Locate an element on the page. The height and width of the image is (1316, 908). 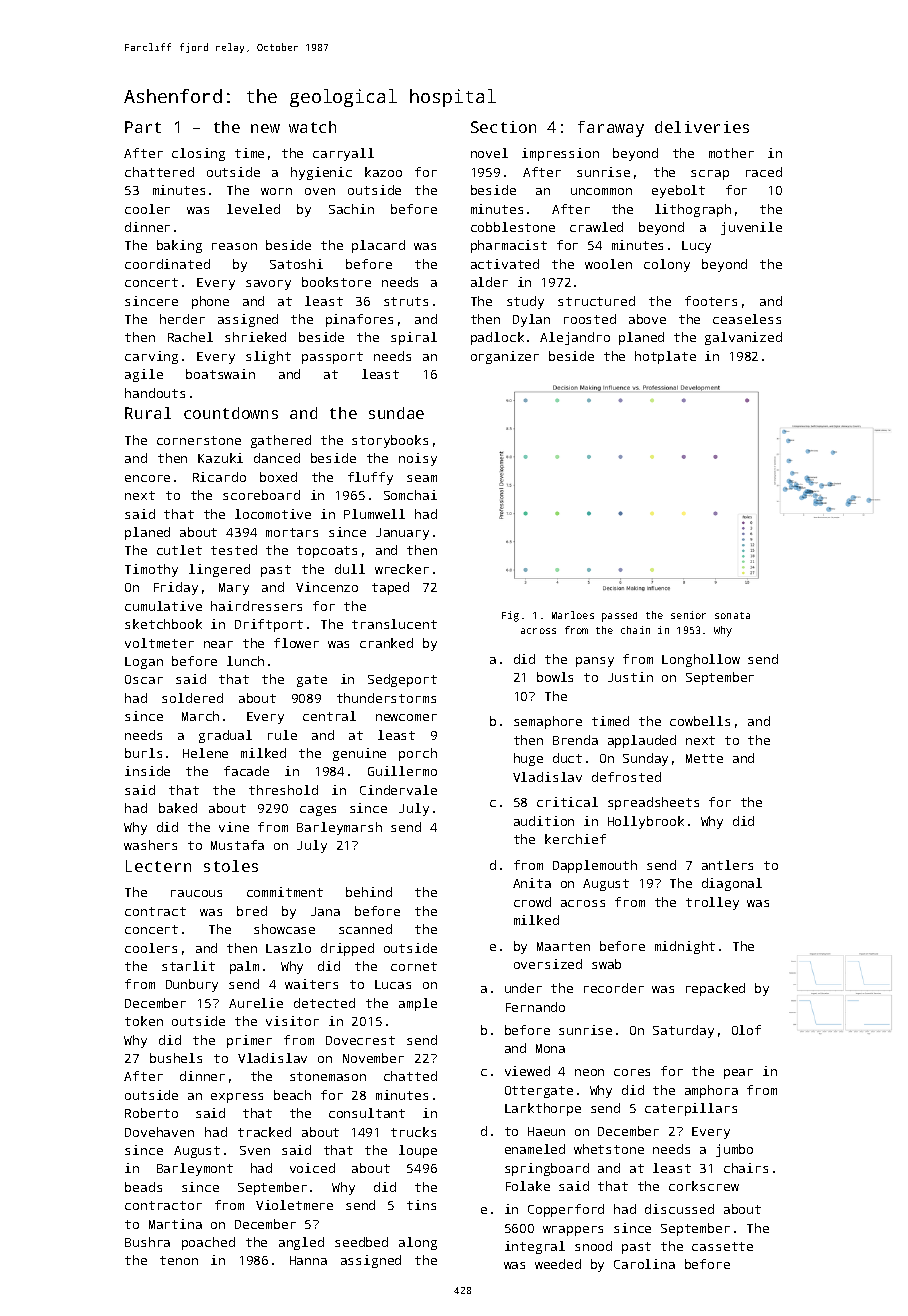
faraway is located at coordinates (611, 129).
